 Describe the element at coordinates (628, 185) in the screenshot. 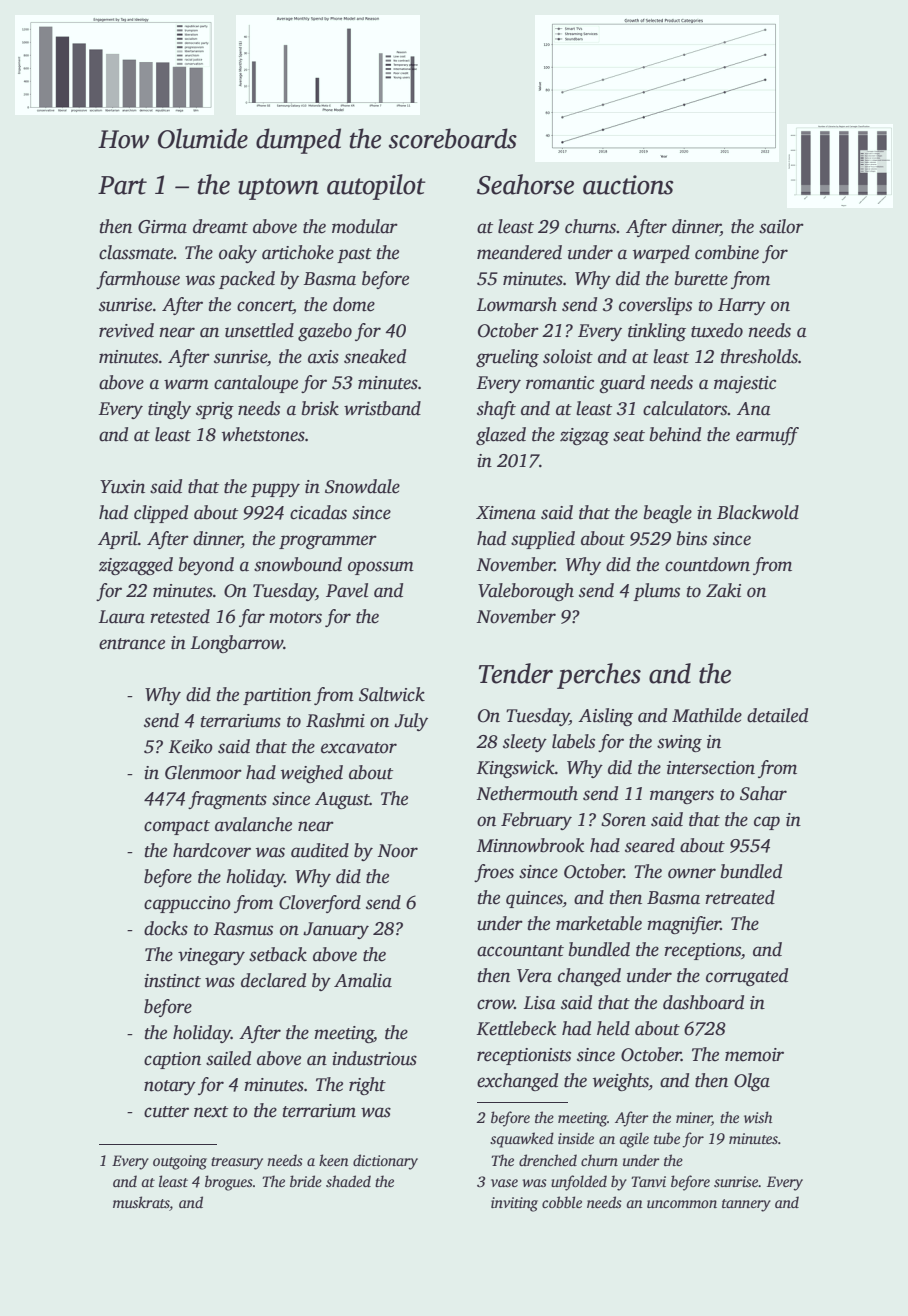

I see `auctions` at that location.
